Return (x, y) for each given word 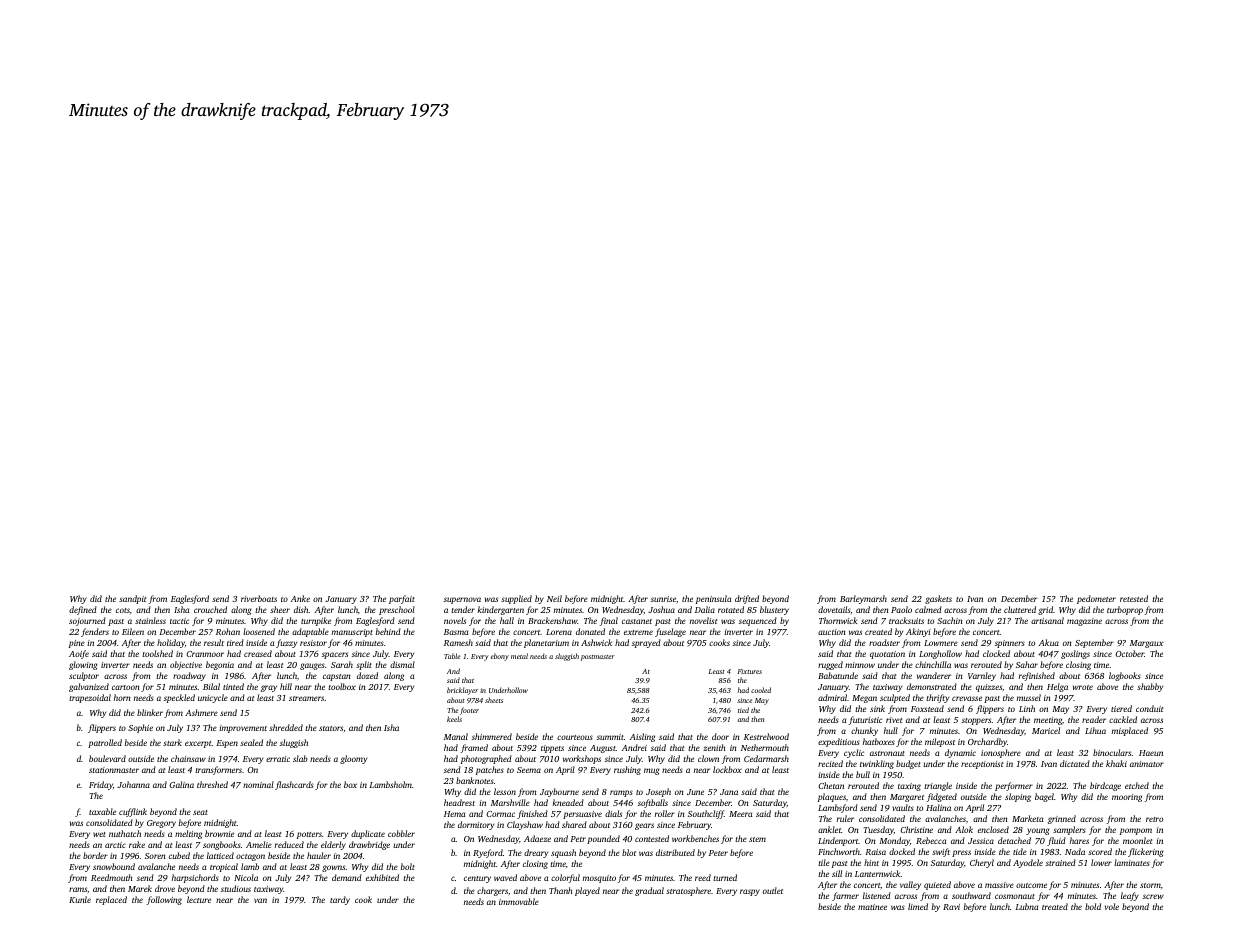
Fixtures (750, 671)
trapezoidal (90, 698)
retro (1154, 819)
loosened (259, 631)
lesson (505, 791)
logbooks (1125, 676)
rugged (830, 665)
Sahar (1027, 664)
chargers (492, 891)
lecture (199, 899)
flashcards (294, 785)
